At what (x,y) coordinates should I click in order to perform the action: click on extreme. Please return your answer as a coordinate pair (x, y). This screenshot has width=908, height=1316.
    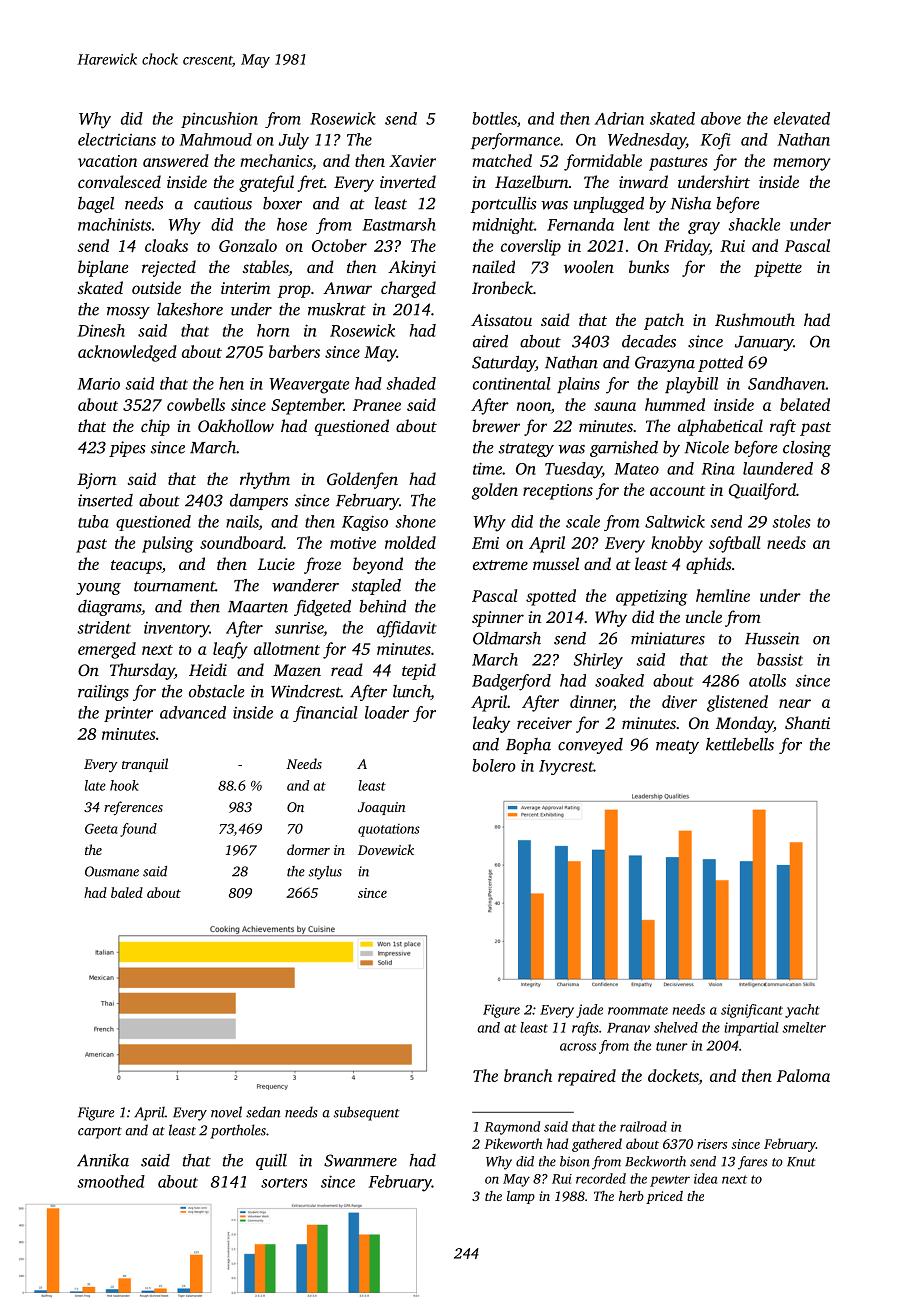
    Looking at the image, I should click on (500, 565).
